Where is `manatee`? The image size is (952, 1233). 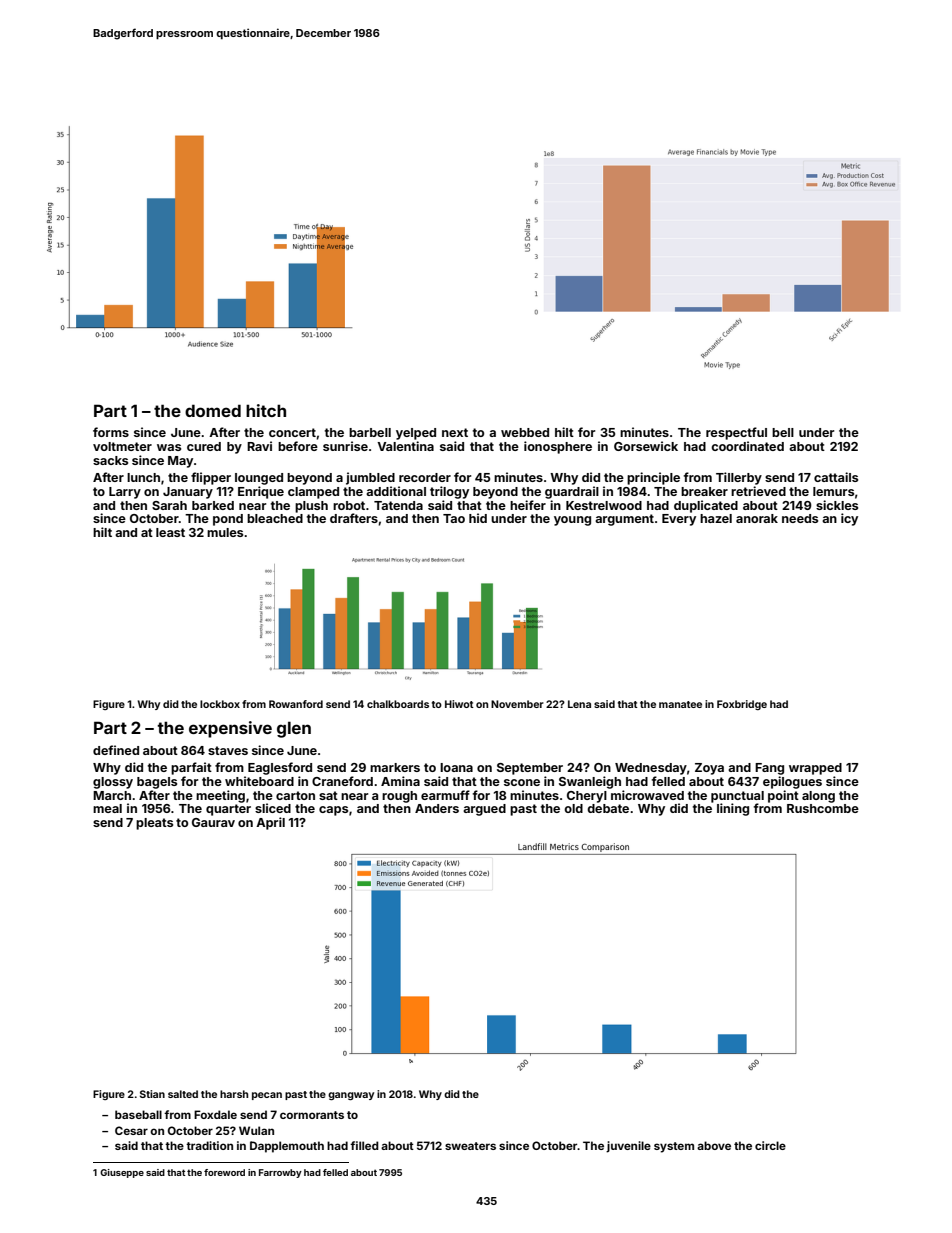
manatee is located at coordinates (680, 704).
